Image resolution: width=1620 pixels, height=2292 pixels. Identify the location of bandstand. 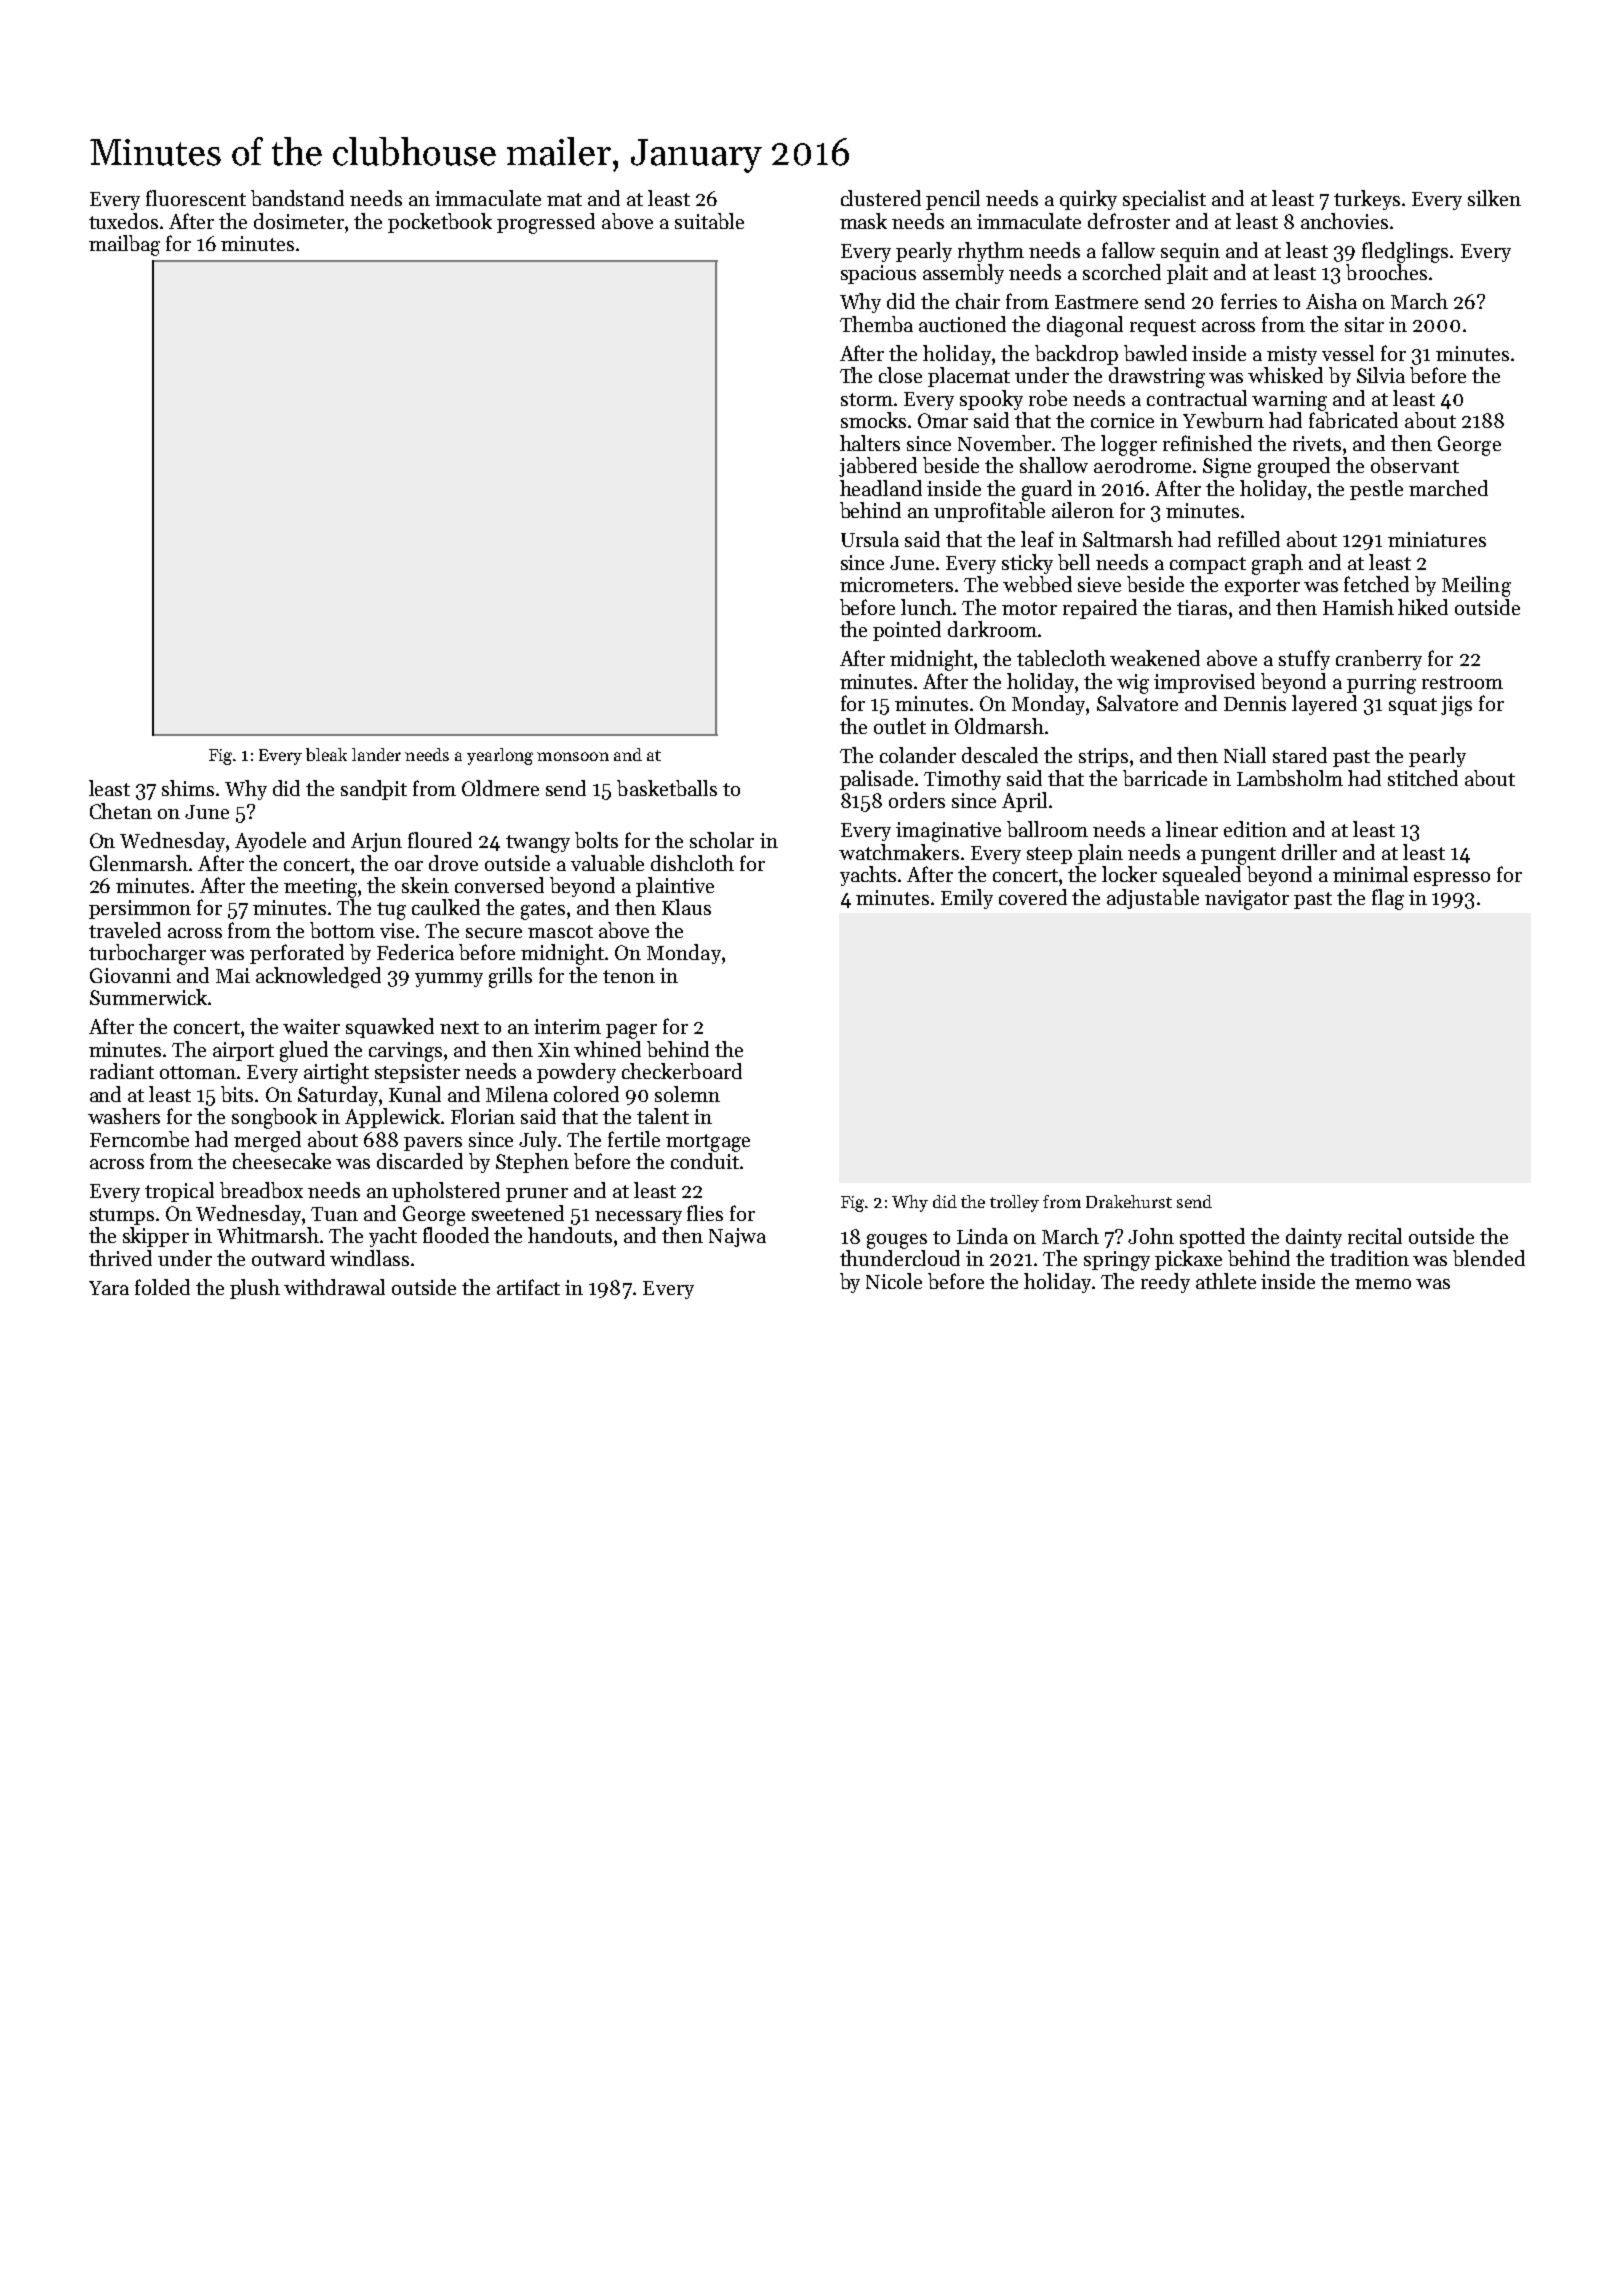
(297, 198).
